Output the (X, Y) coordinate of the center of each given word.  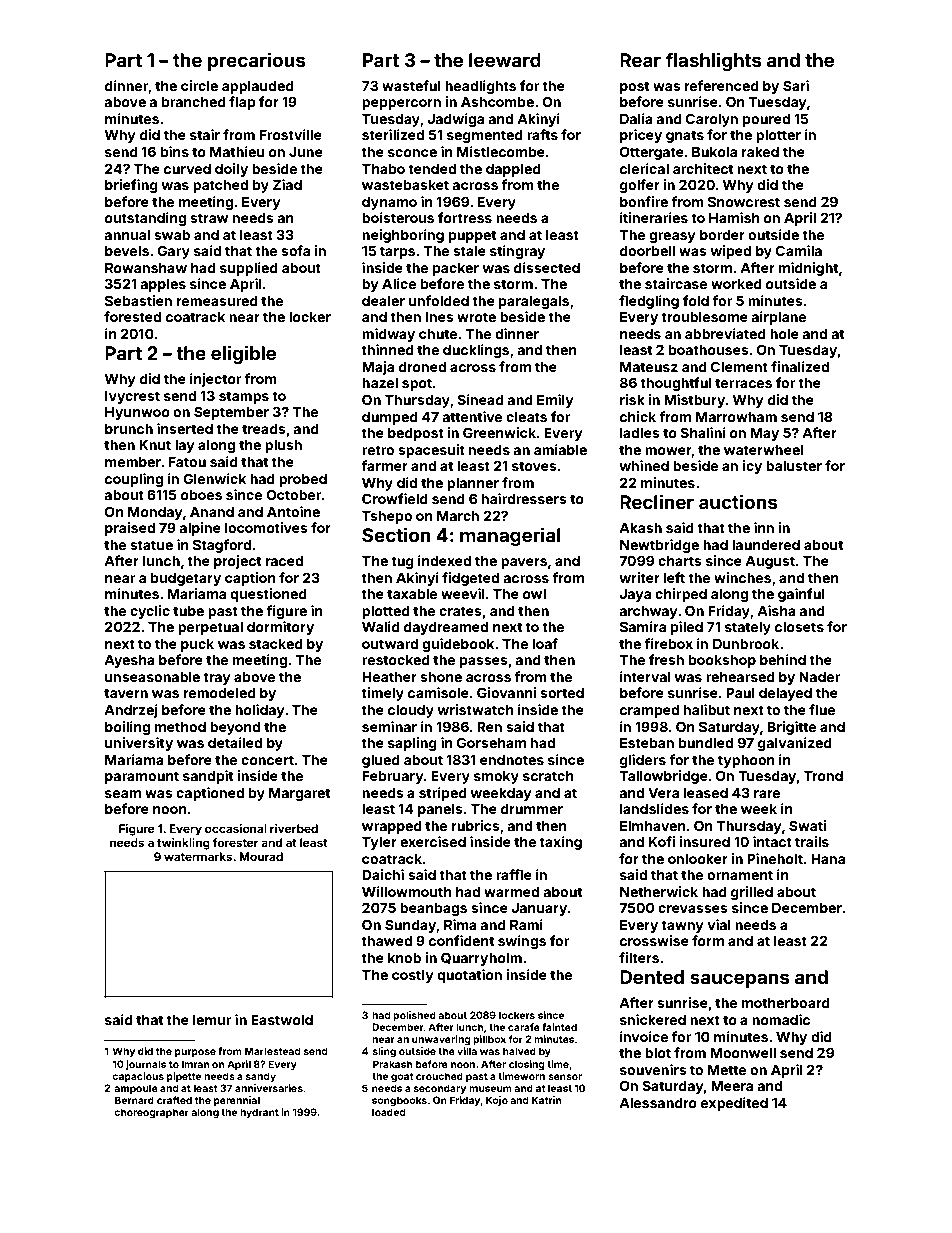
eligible (243, 354)
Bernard (134, 1100)
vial (719, 924)
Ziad (287, 184)
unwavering (441, 1040)
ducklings (476, 351)
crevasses (693, 909)
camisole (438, 692)
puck (197, 645)
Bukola (714, 152)
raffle (514, 874)
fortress (465, 217)
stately (748, 628)
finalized (800, 366)
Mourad (261, 856)
